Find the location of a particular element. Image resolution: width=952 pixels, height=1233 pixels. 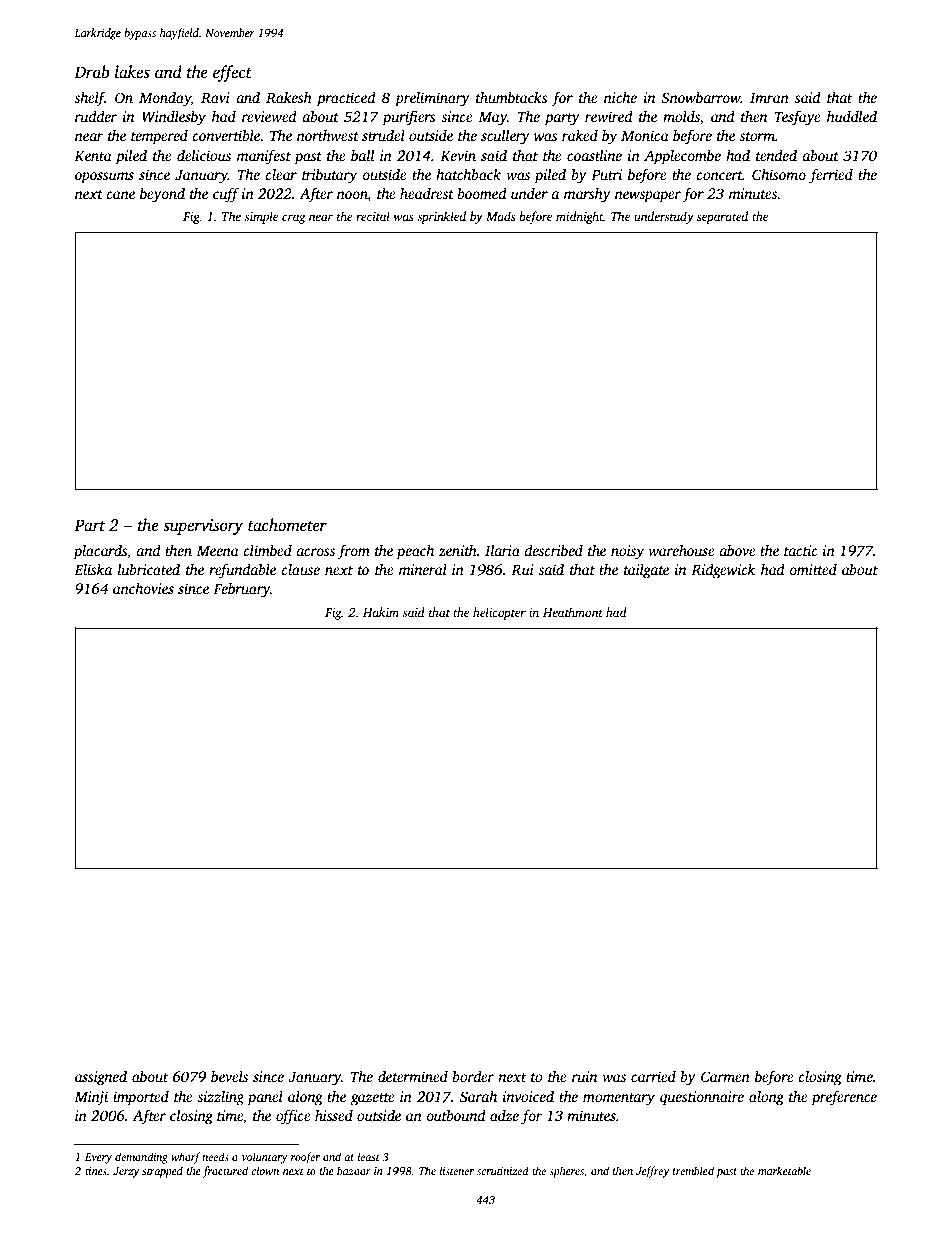

midnight is located at coordinates (579, 217).
